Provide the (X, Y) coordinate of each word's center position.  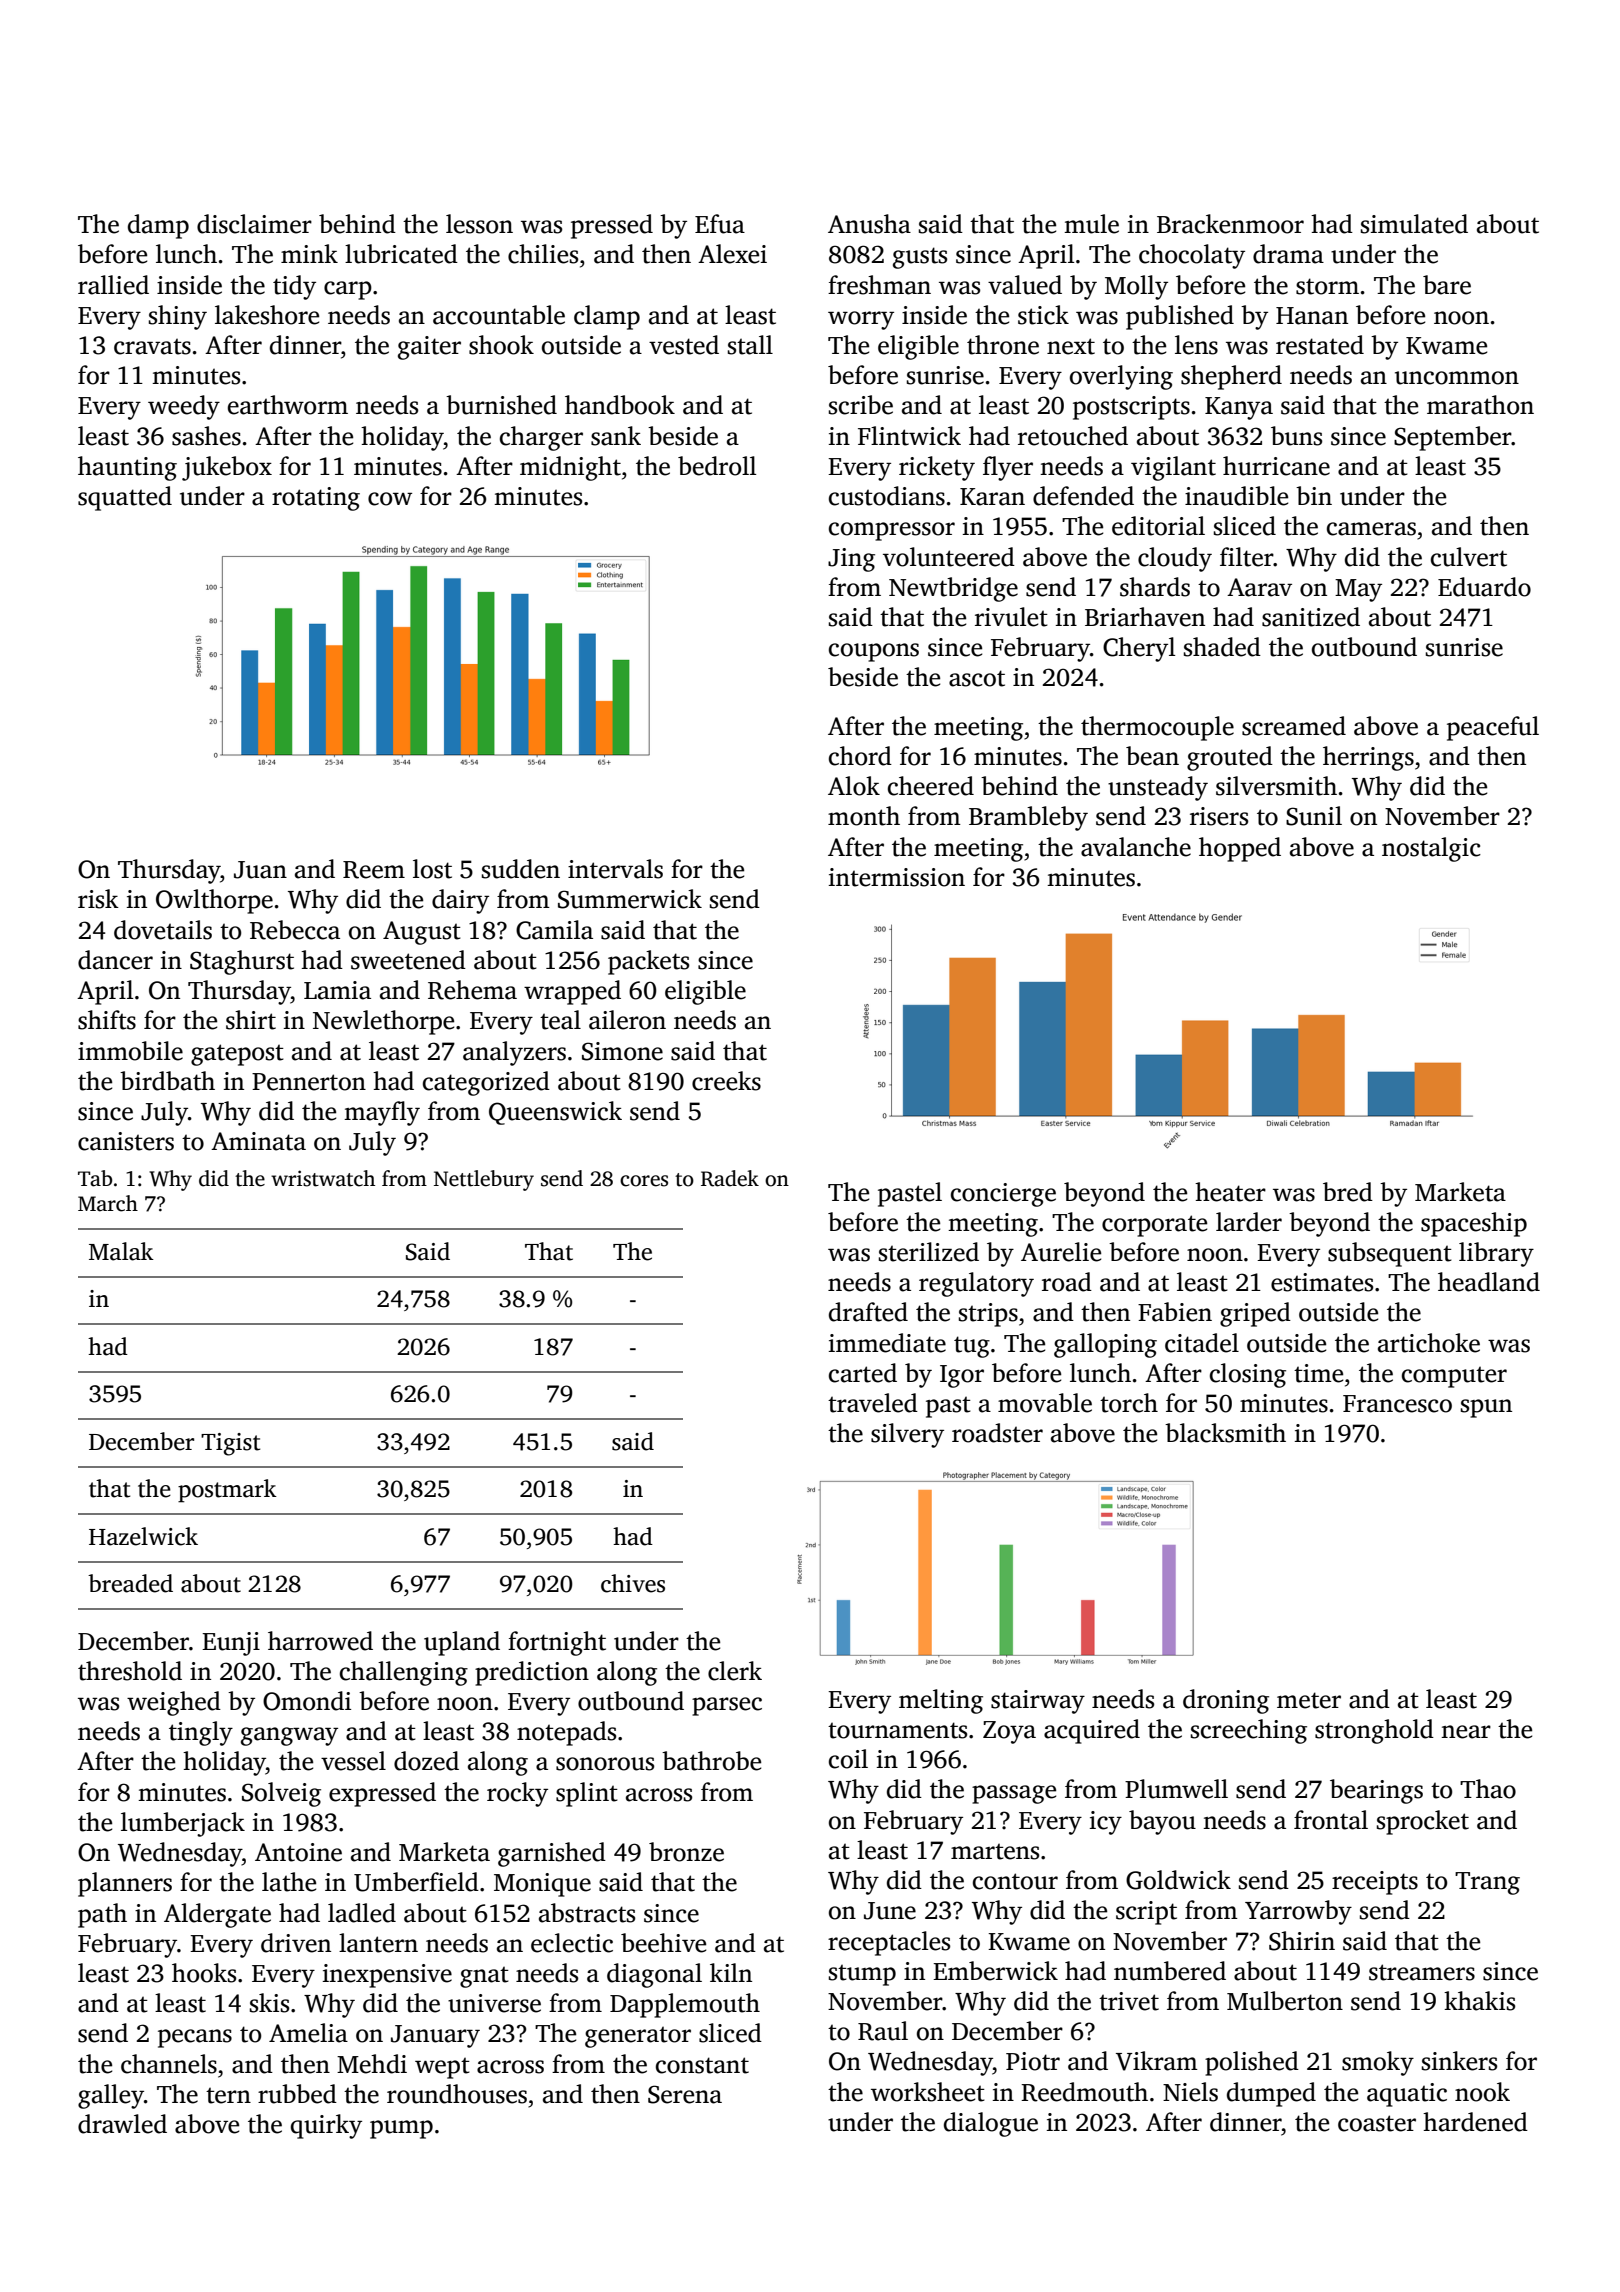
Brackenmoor (1230, 224)
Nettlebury (484, 1180)
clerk (735, 1671)
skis (269, 2003)
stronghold (1374, 1731)
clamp (607, 317)
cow (390, 499)
